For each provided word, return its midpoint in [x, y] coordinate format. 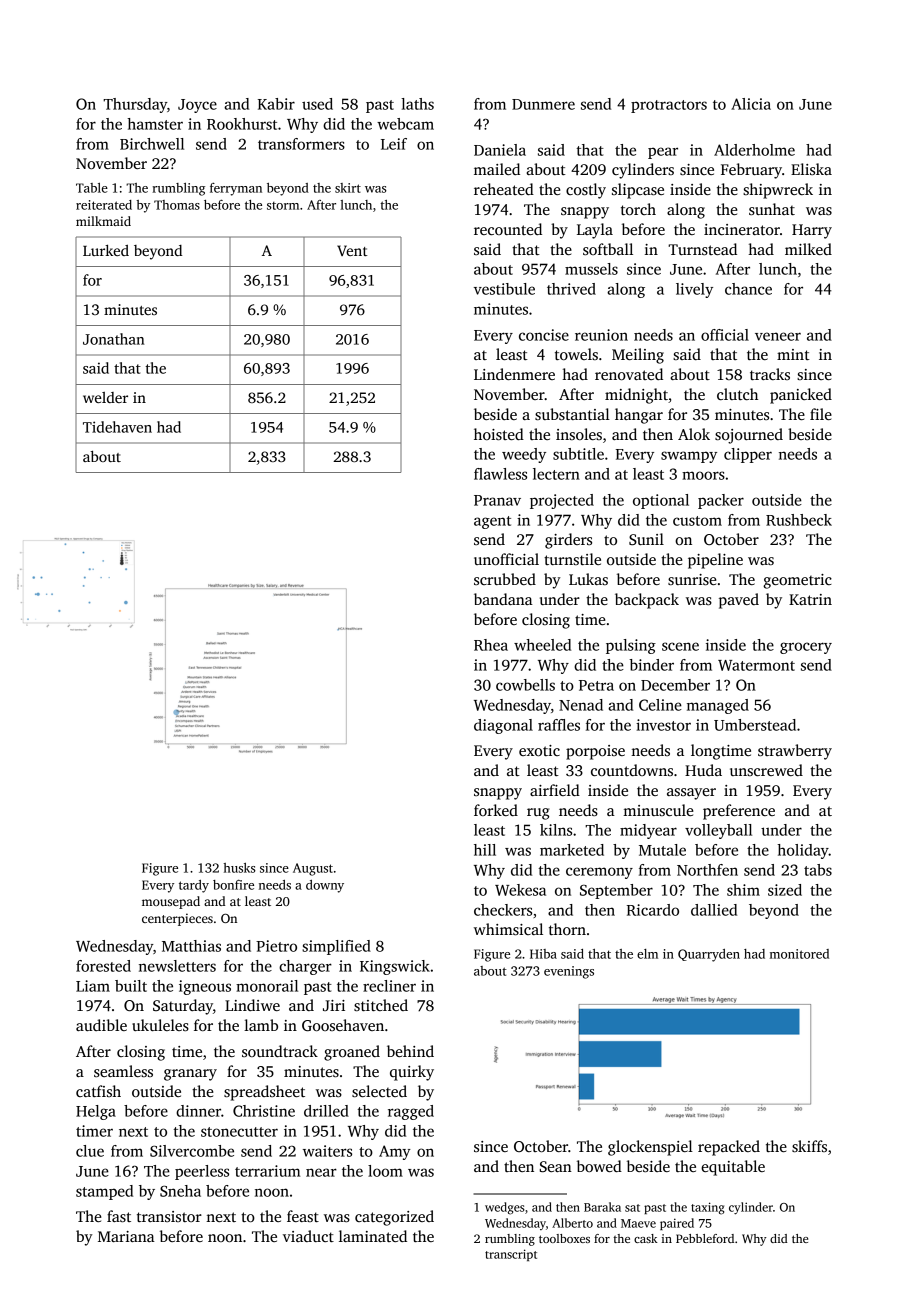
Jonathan [113, 339]
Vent [352, 250]
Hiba [543, 954]
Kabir [276, 104]
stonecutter [239, 1132]
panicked [801, 396]
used [317, 104]
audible [101, 1025]
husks [239, 868]
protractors [669, 106]
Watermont [756, 665]
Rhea [491, 645]
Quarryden [709, 955]
